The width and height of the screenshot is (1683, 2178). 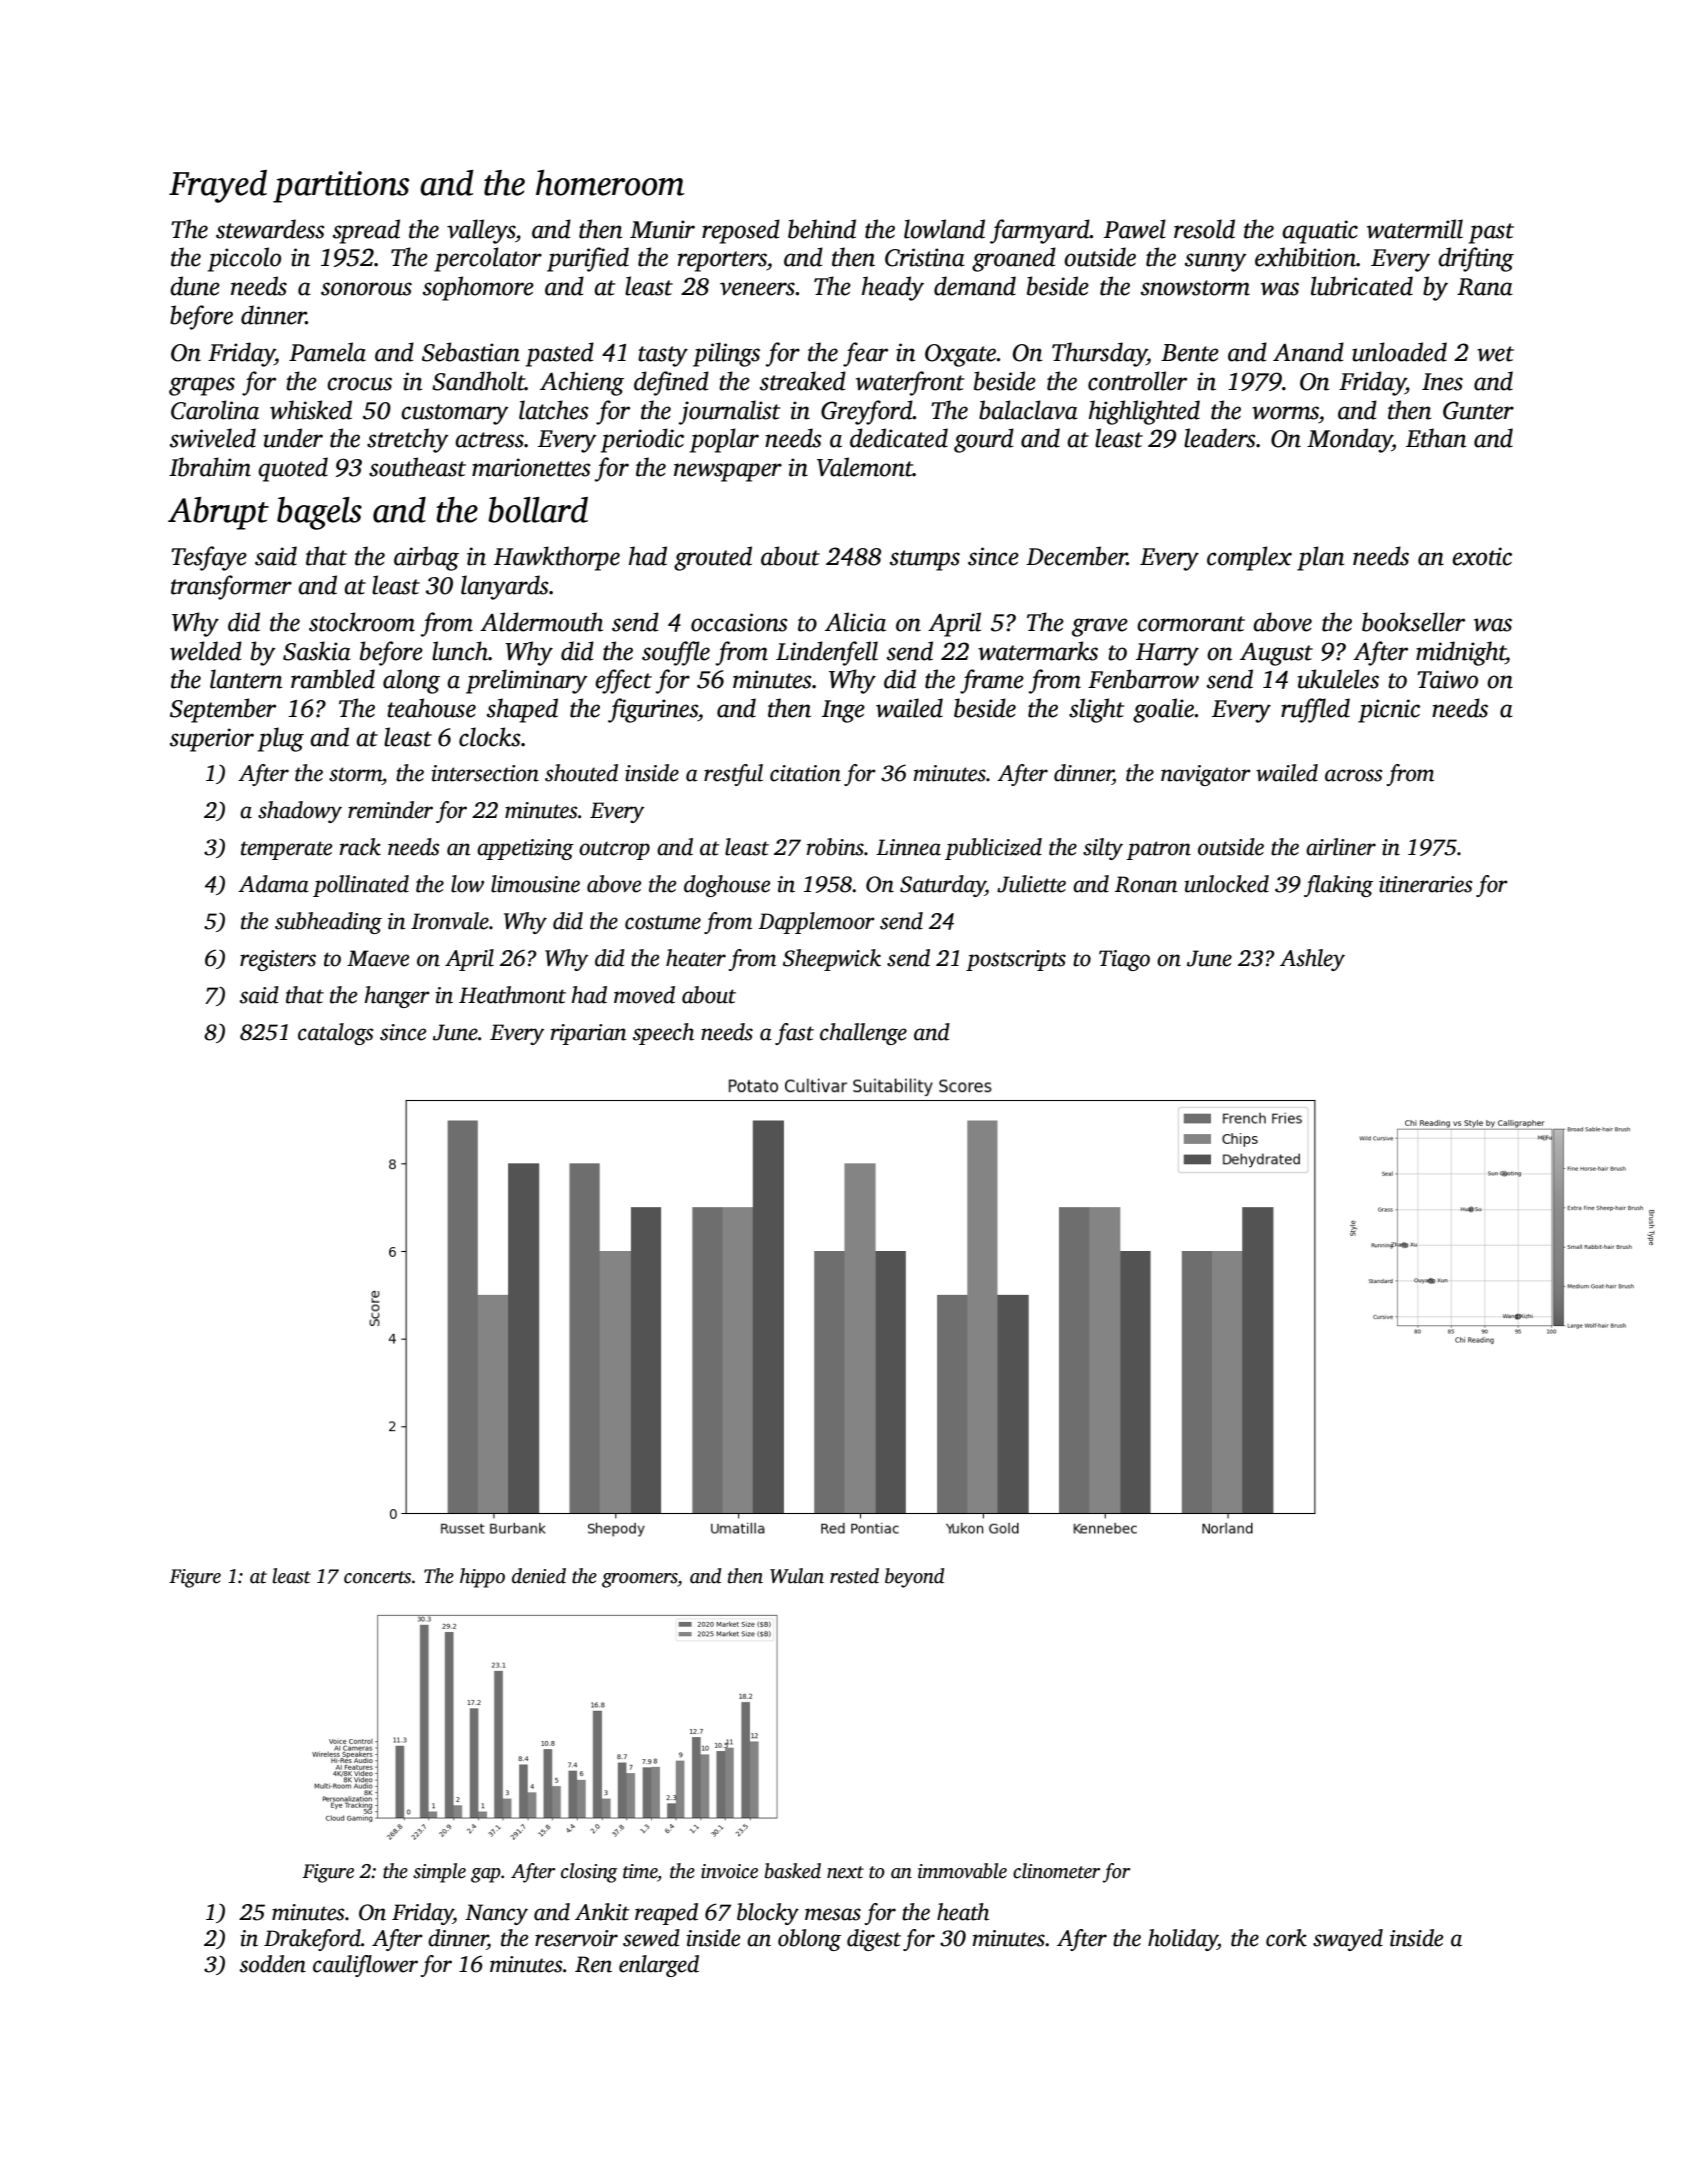 I want to click on Ashley, so click(x=1312, y=960).
